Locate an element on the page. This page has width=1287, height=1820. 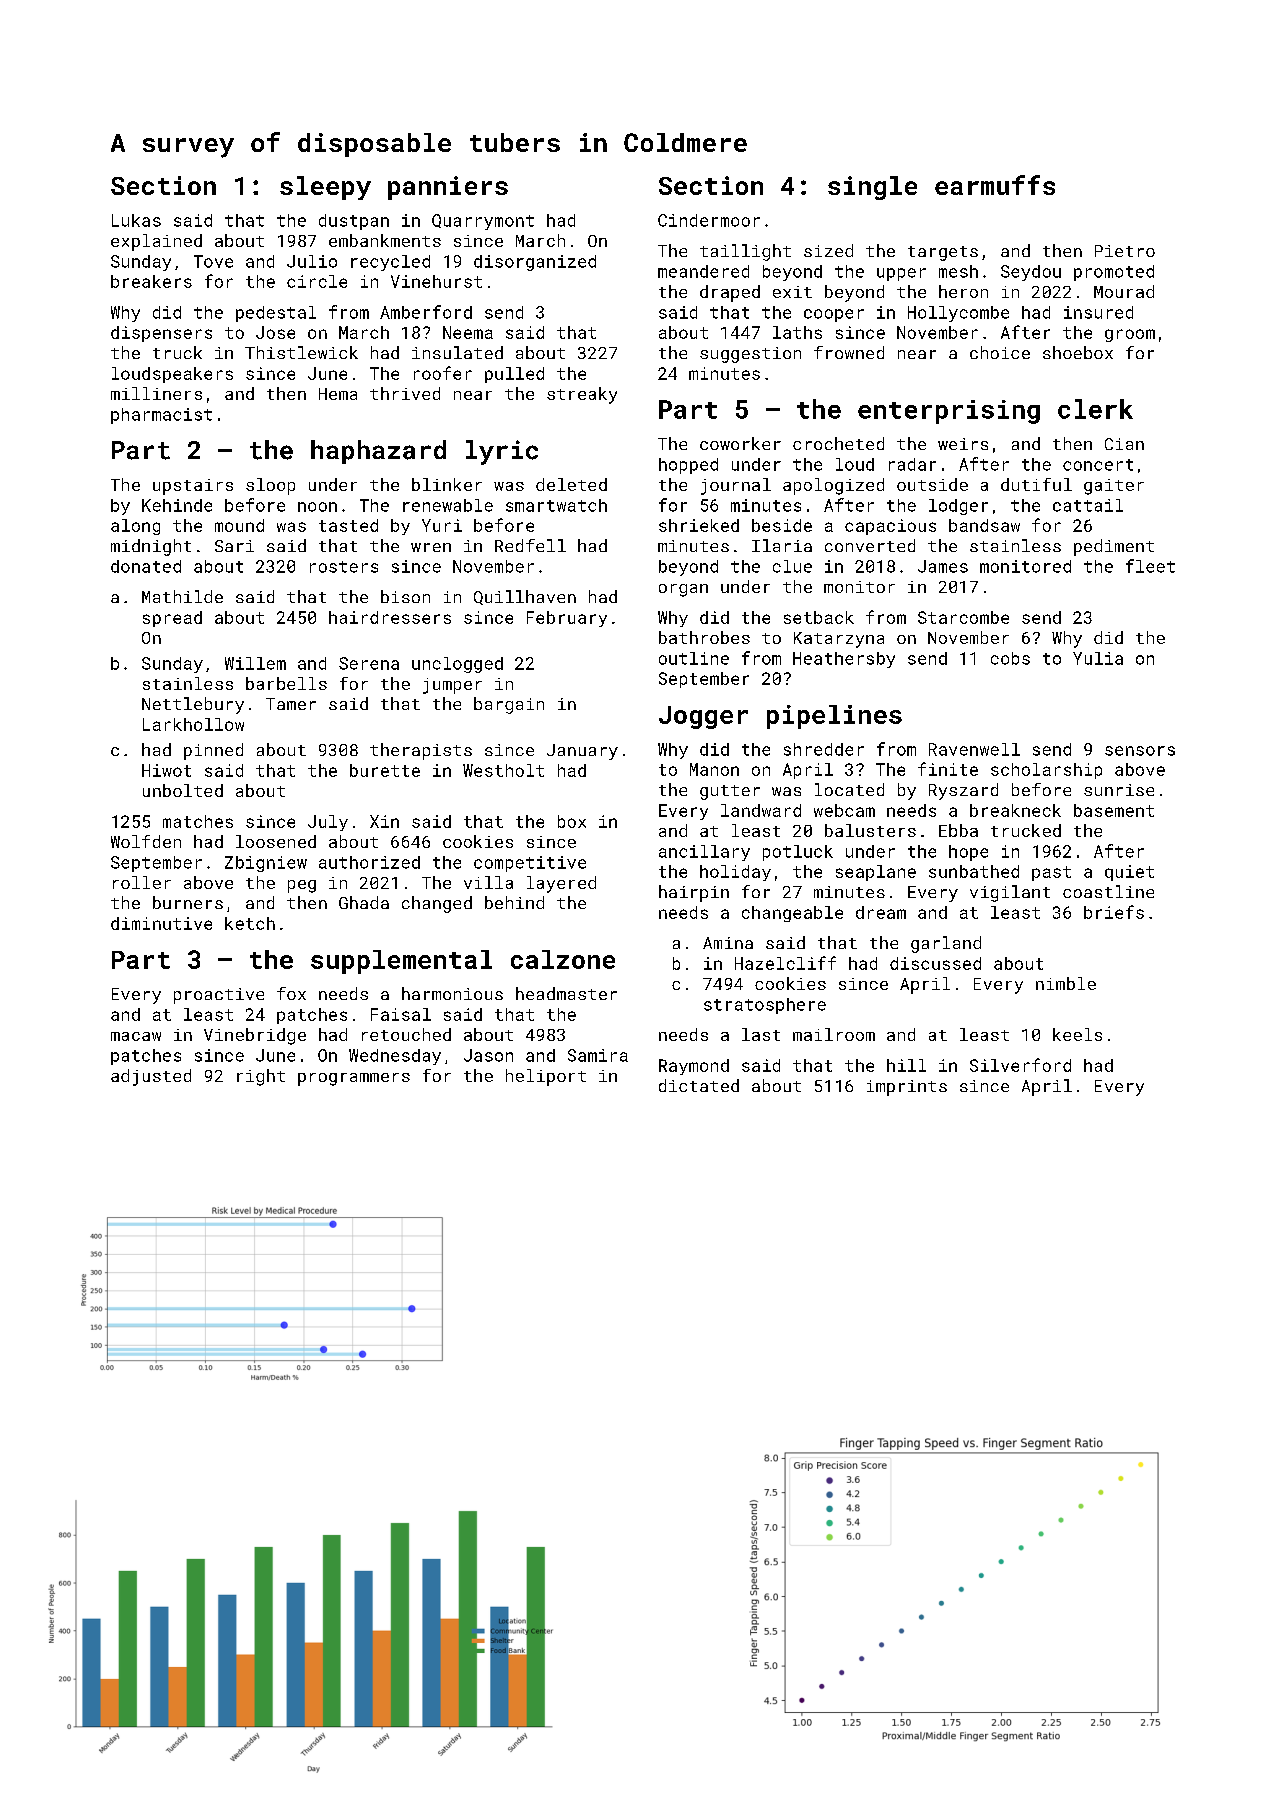
earmuffs is located at coordinates (995, 185).
